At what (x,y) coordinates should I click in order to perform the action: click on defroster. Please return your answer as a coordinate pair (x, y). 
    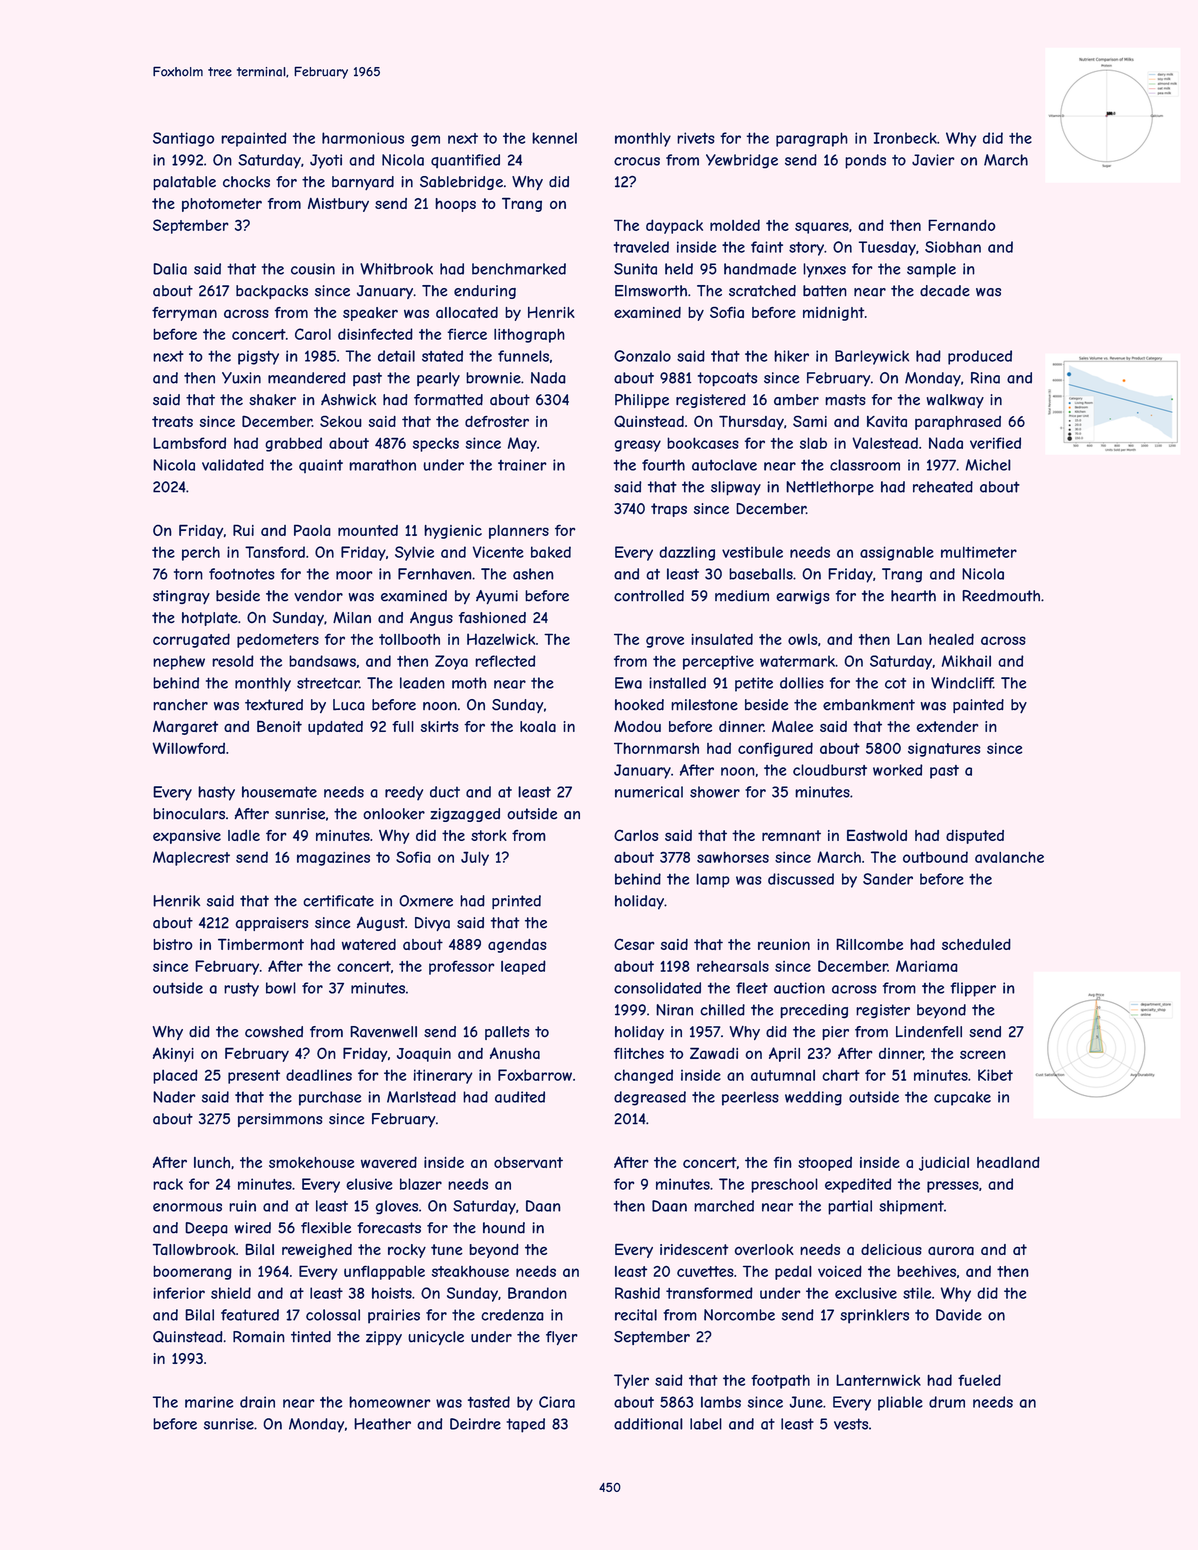
    Looking at the image, I should click on (497, 421).
